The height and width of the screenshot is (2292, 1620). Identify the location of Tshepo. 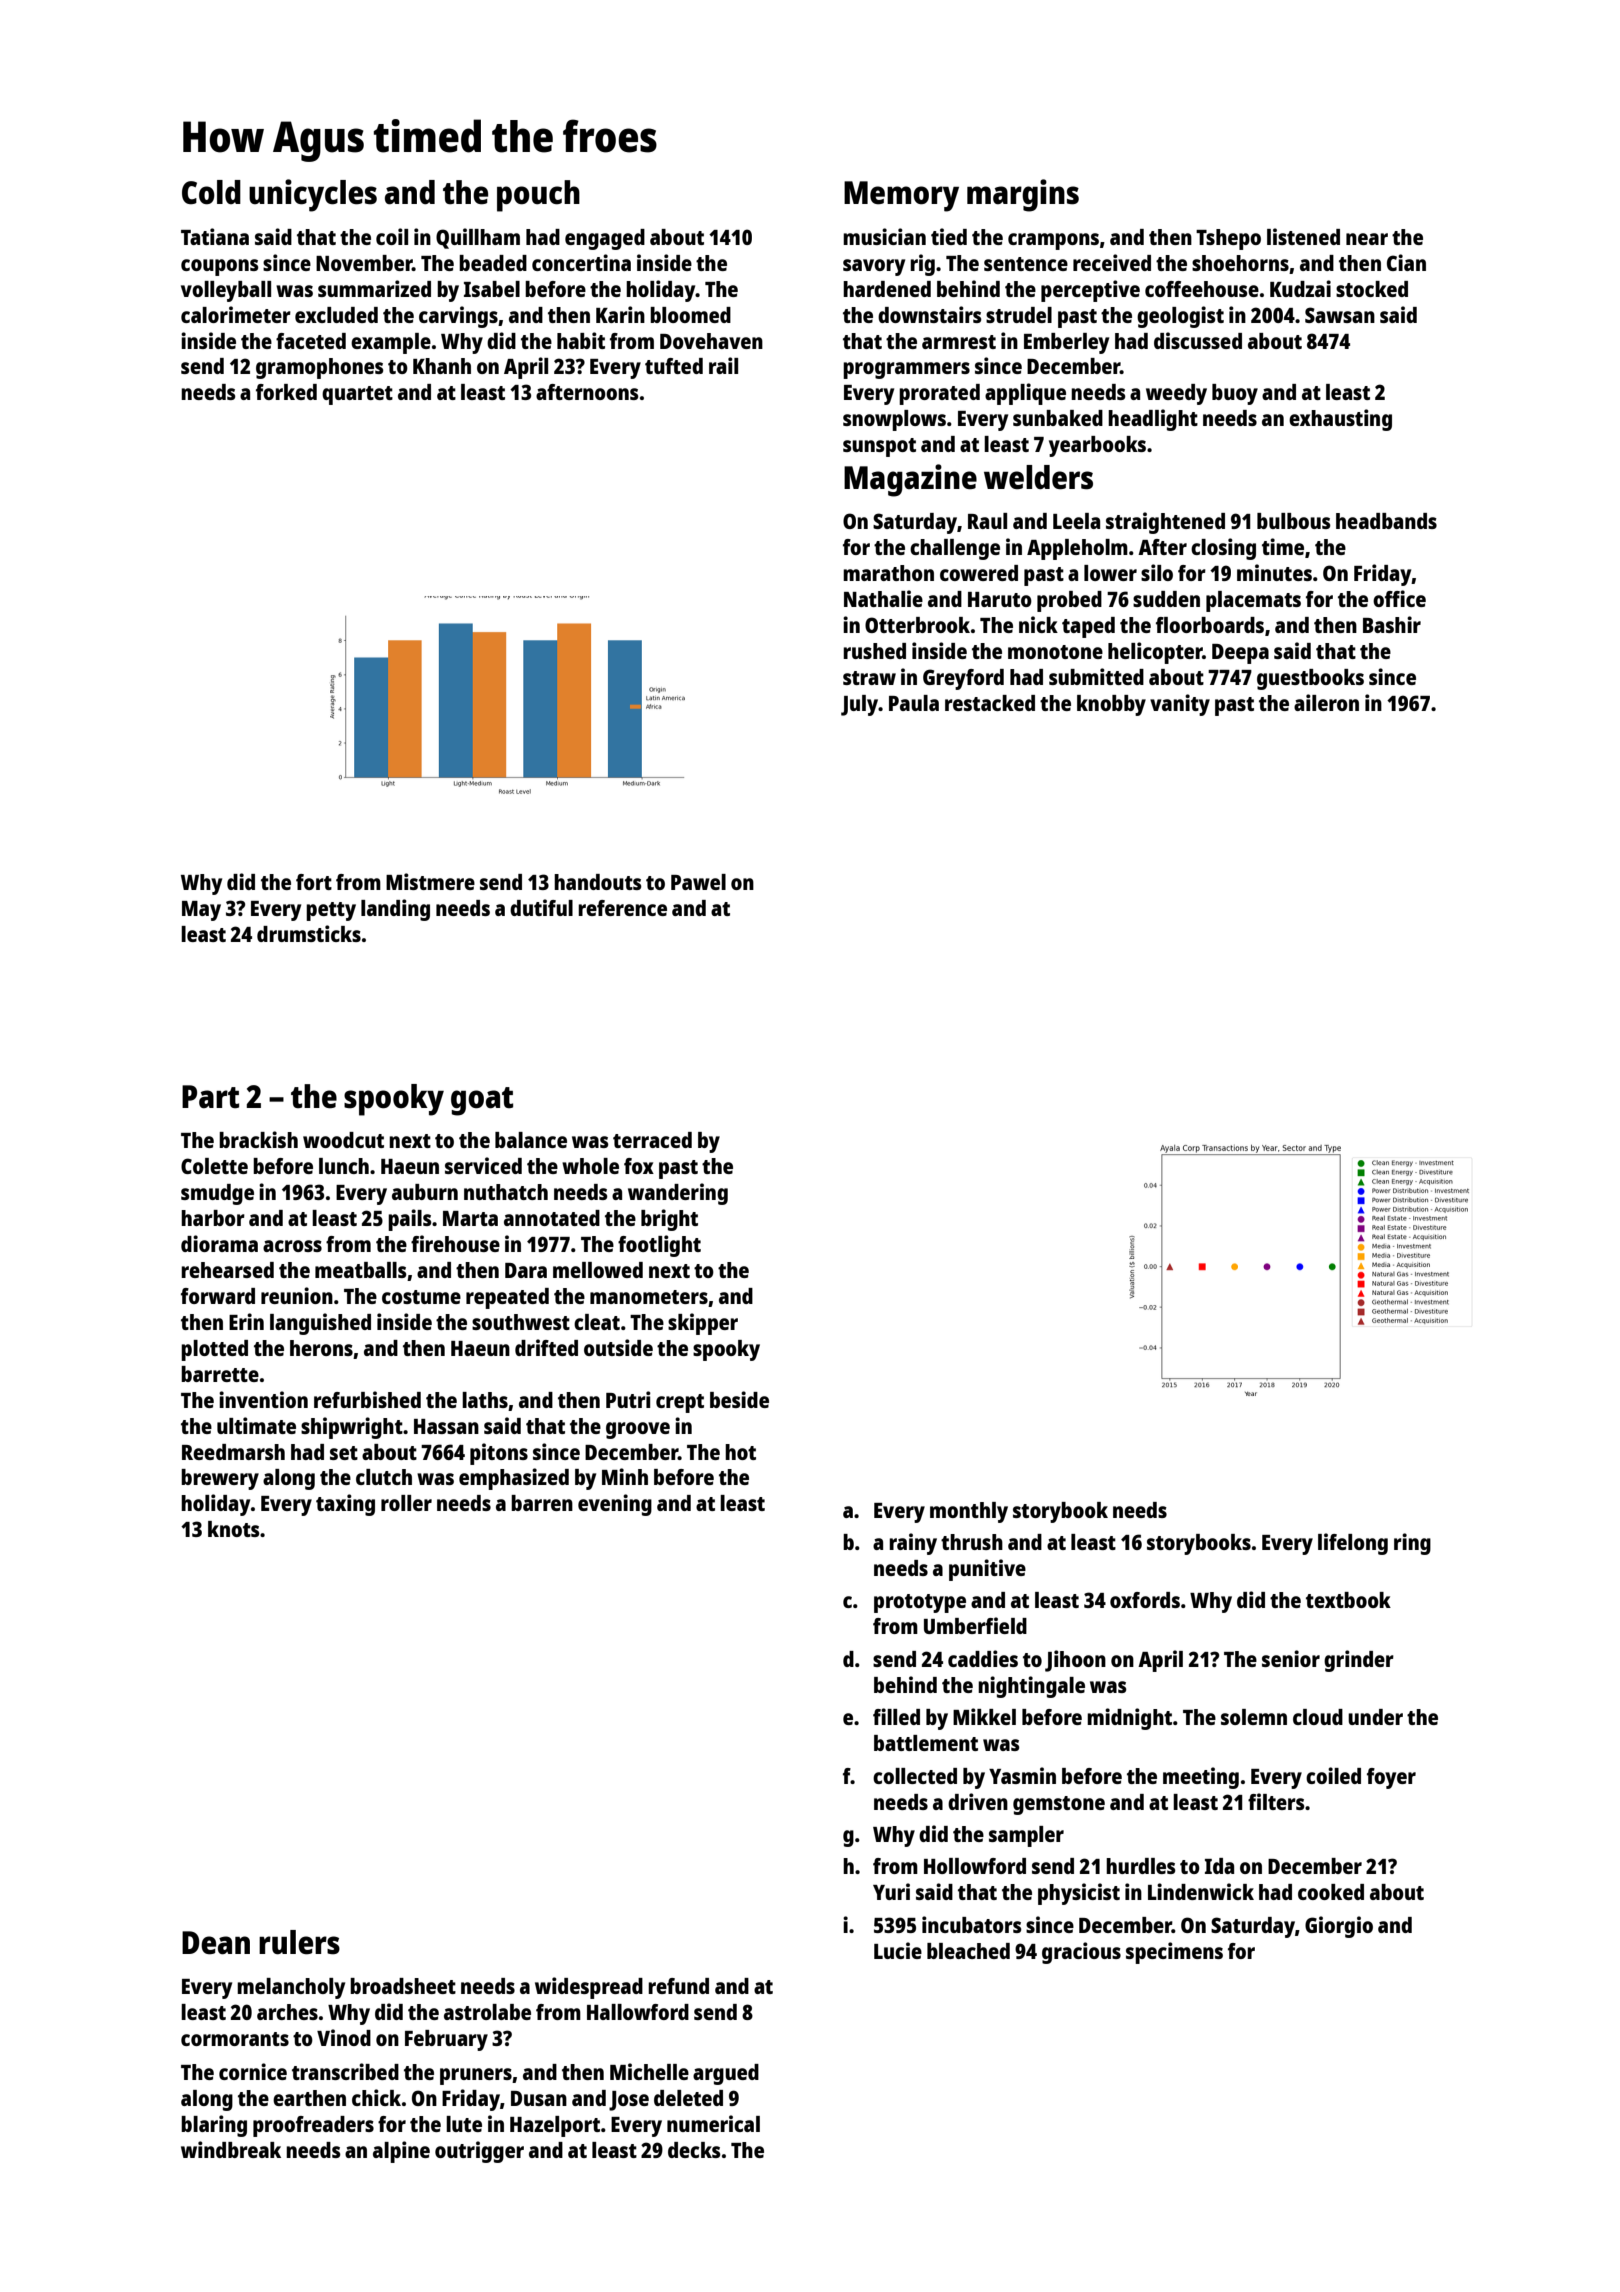
(1228, 239).
